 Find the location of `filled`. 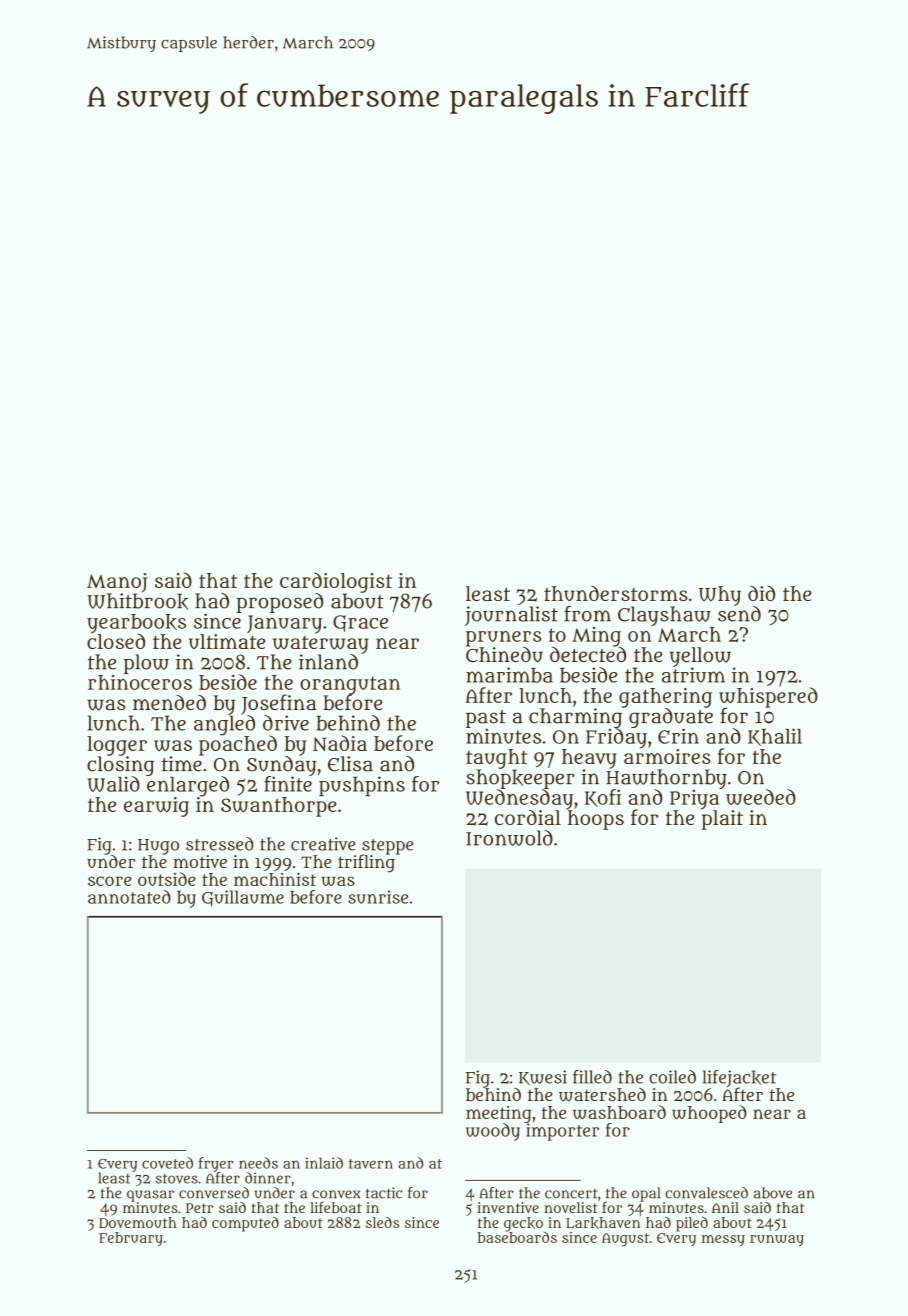

filled is located at coordinates (592, 1077).
